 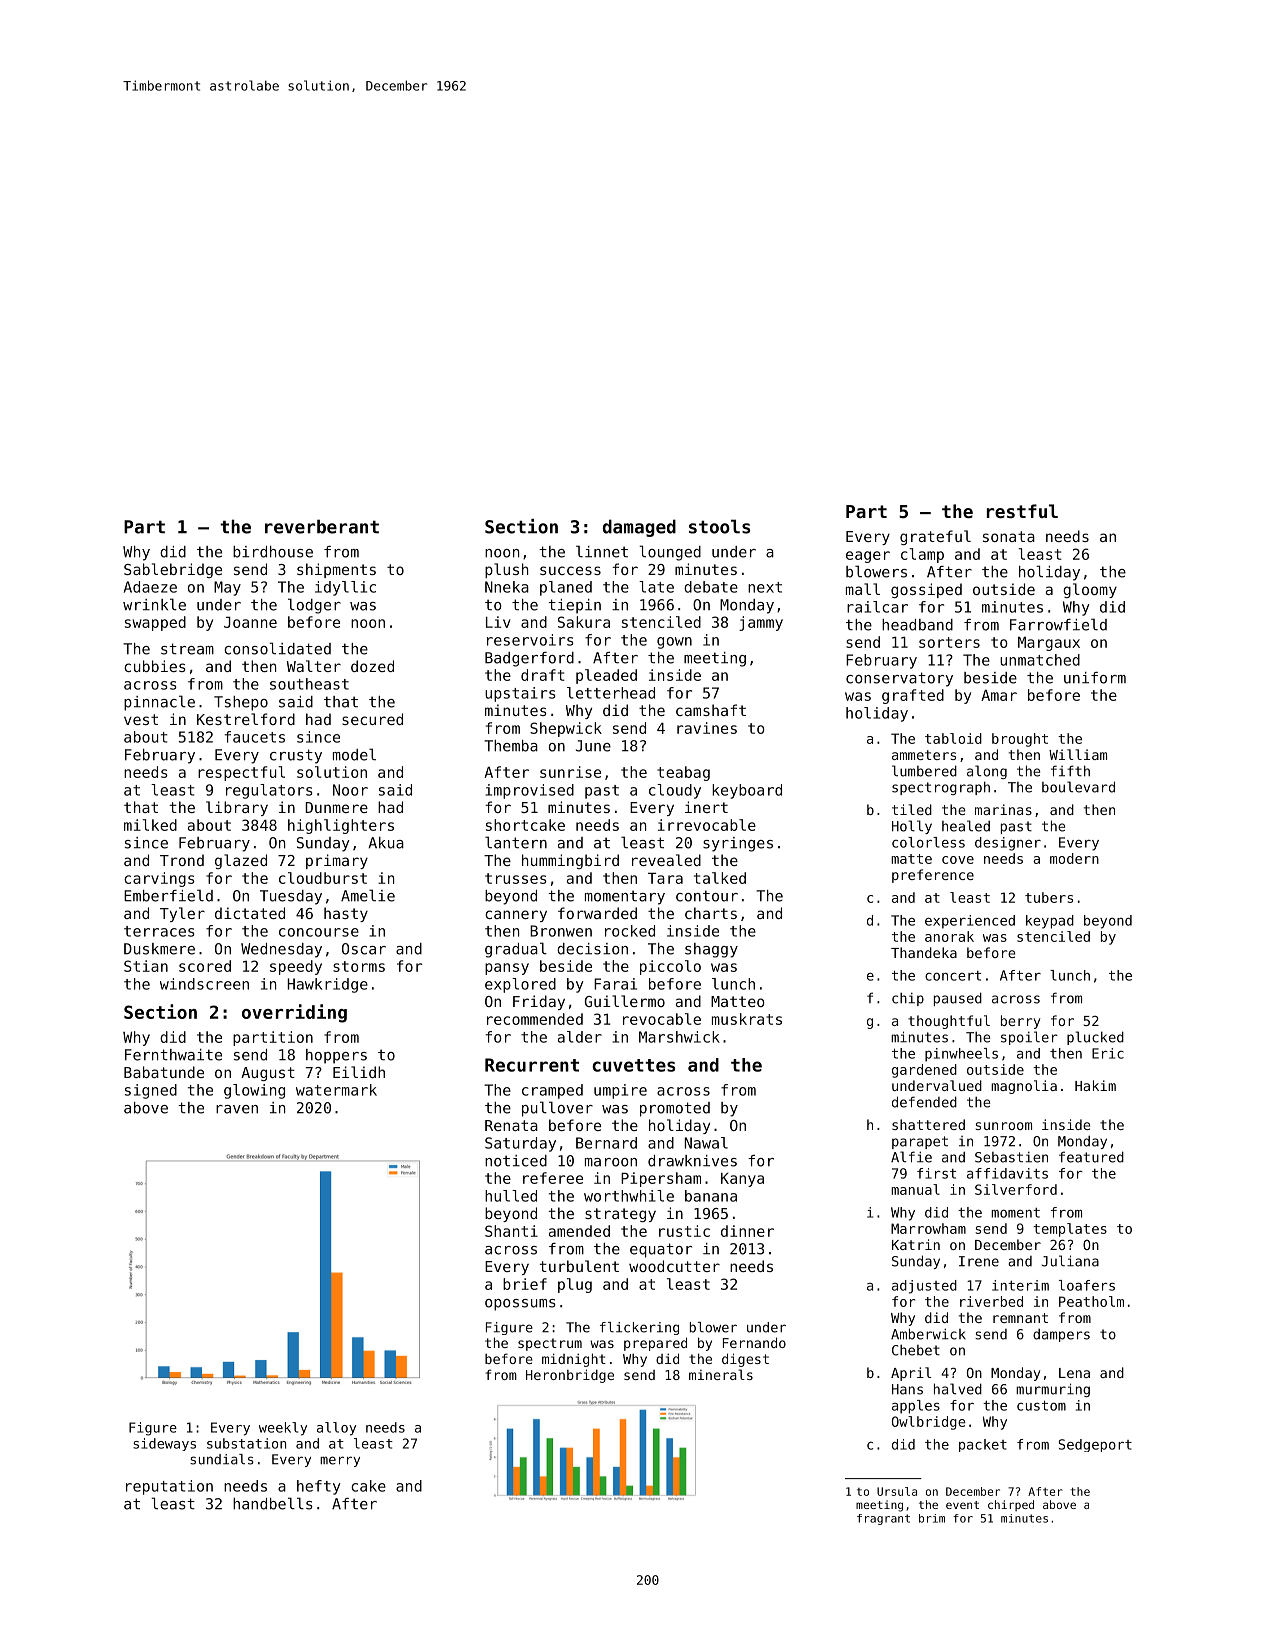 What do you see at coordinates (1003, 809) in the screenshot?
I see `marinas` at bounding box center [1003, 809].
